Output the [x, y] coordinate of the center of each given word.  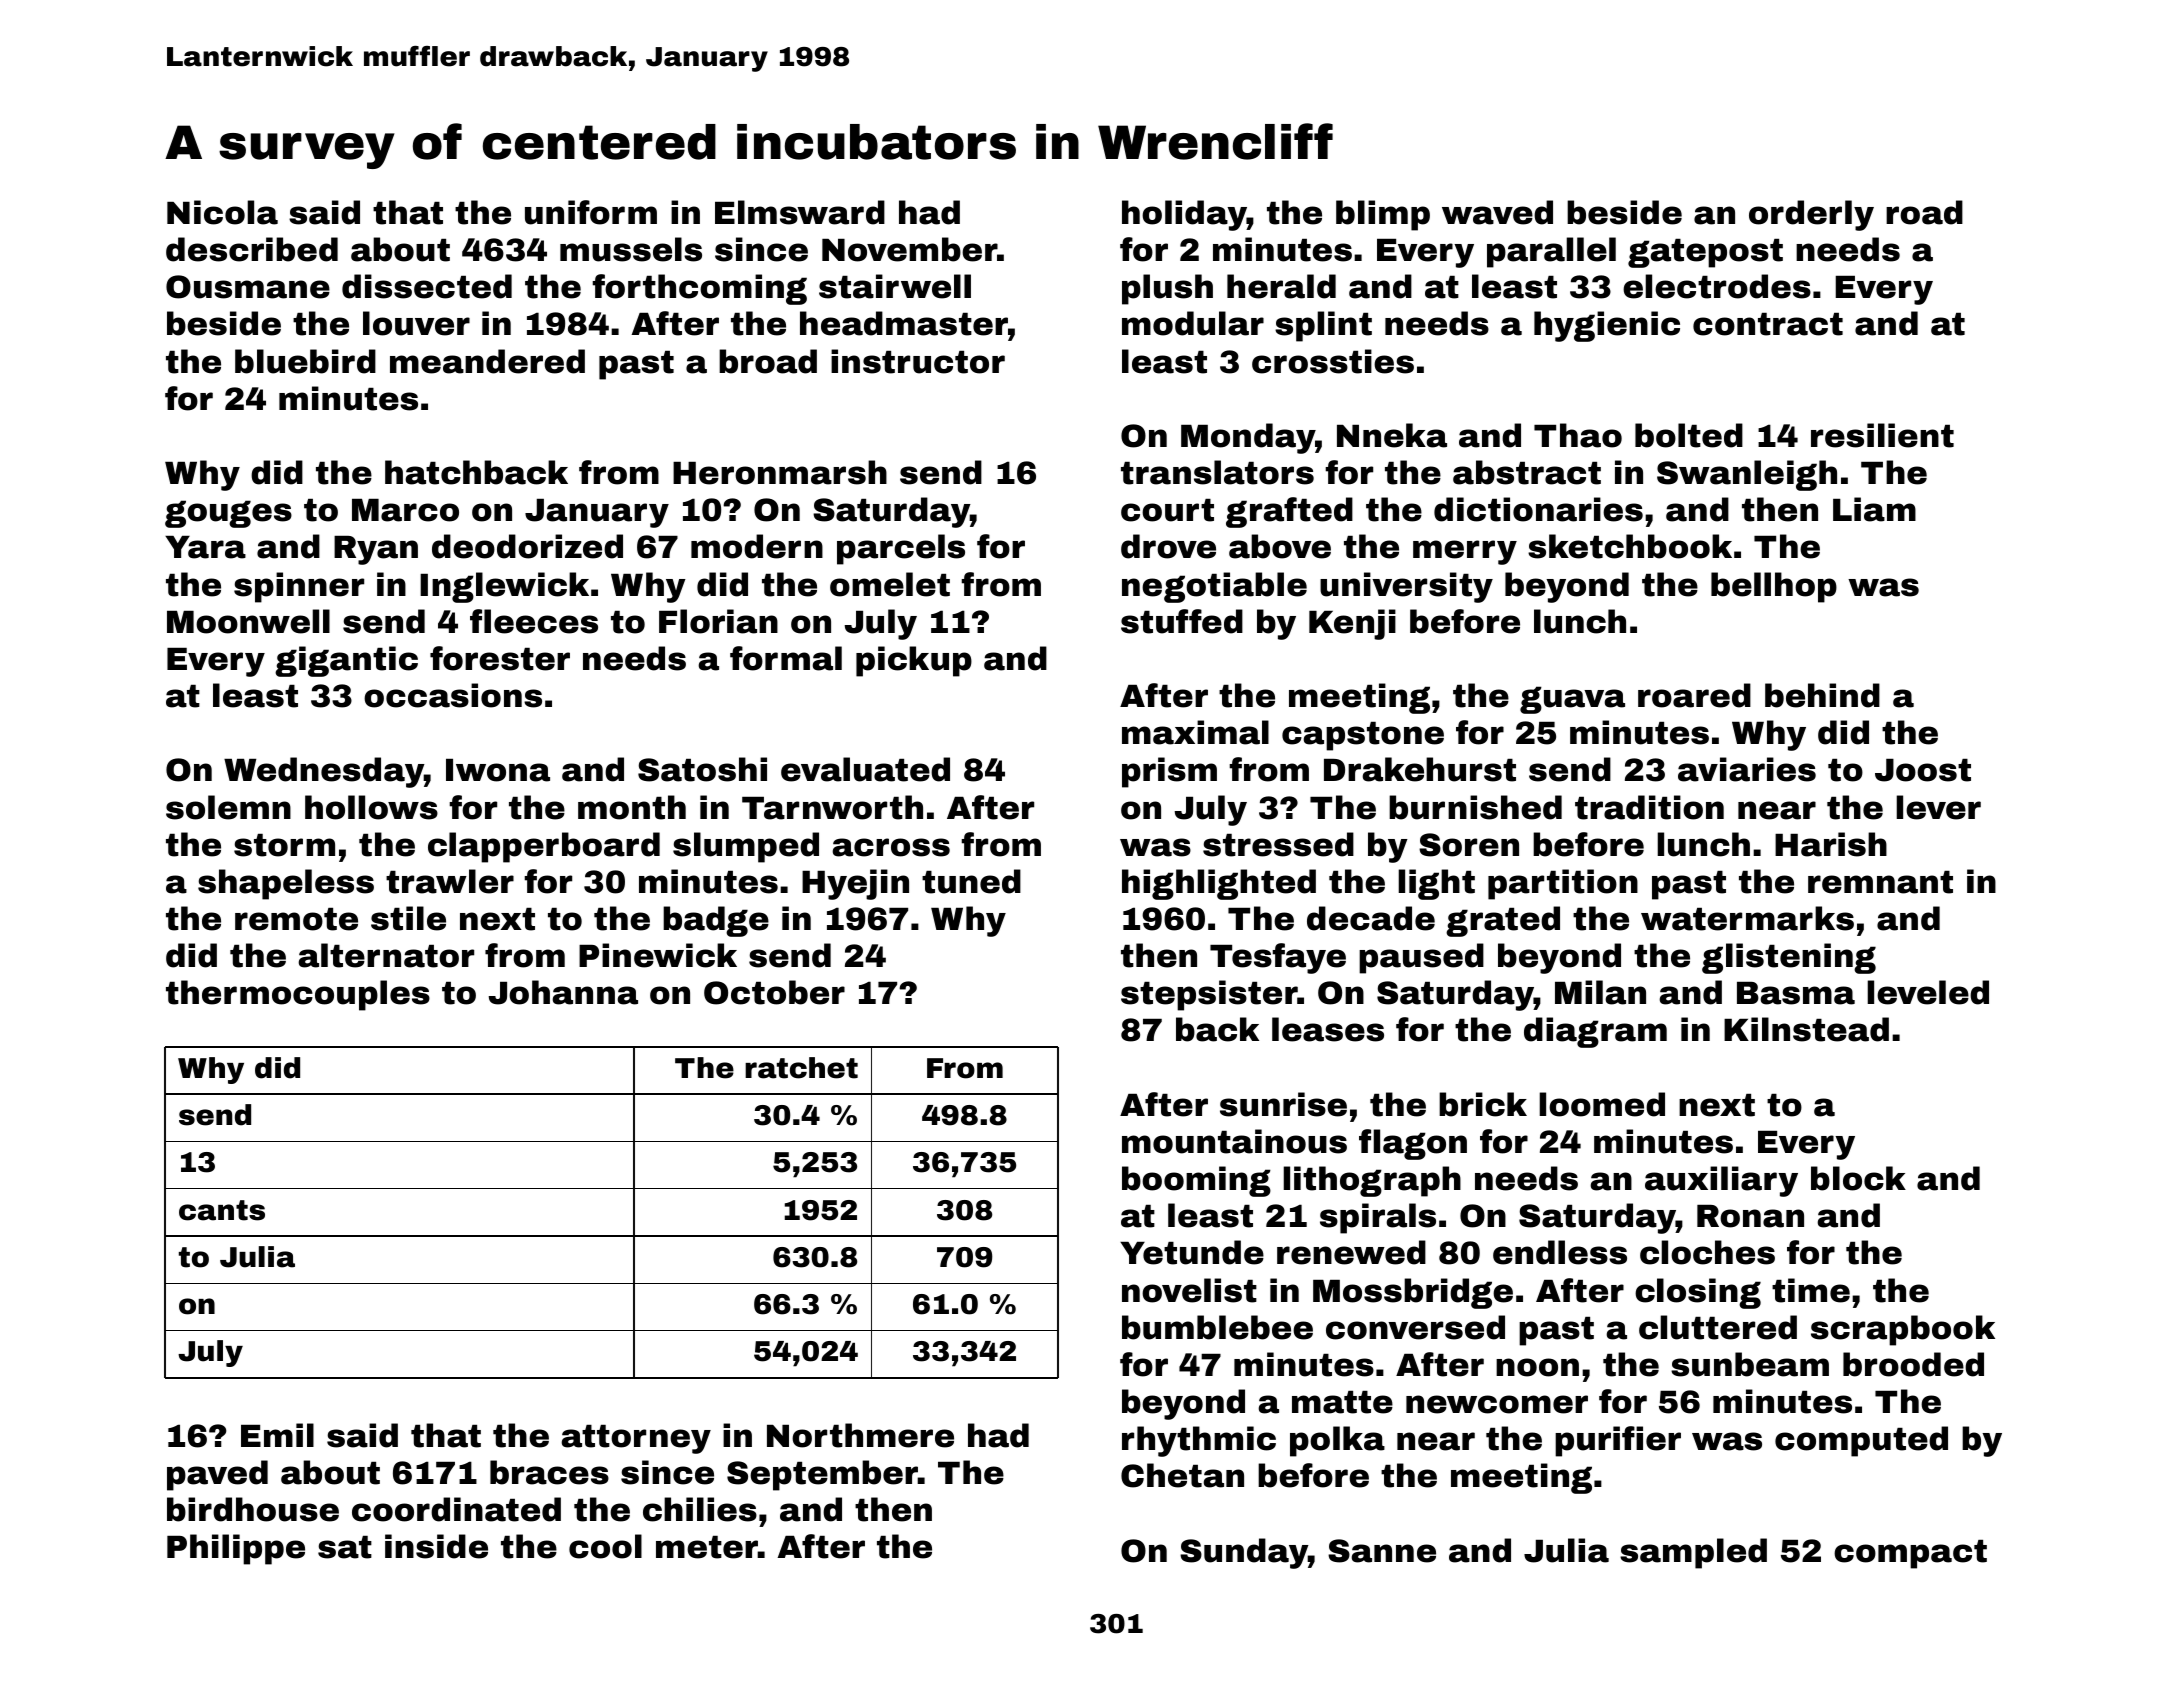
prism [1169, 772]
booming [1196, 1181]
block [1858, 1178]
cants [222, 1210]
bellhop [1774, 587]
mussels [631, 249]
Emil [277, 1435]
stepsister [1209, 995]
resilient [1882, 435]
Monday [1248, 438]
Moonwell [248, 621]
